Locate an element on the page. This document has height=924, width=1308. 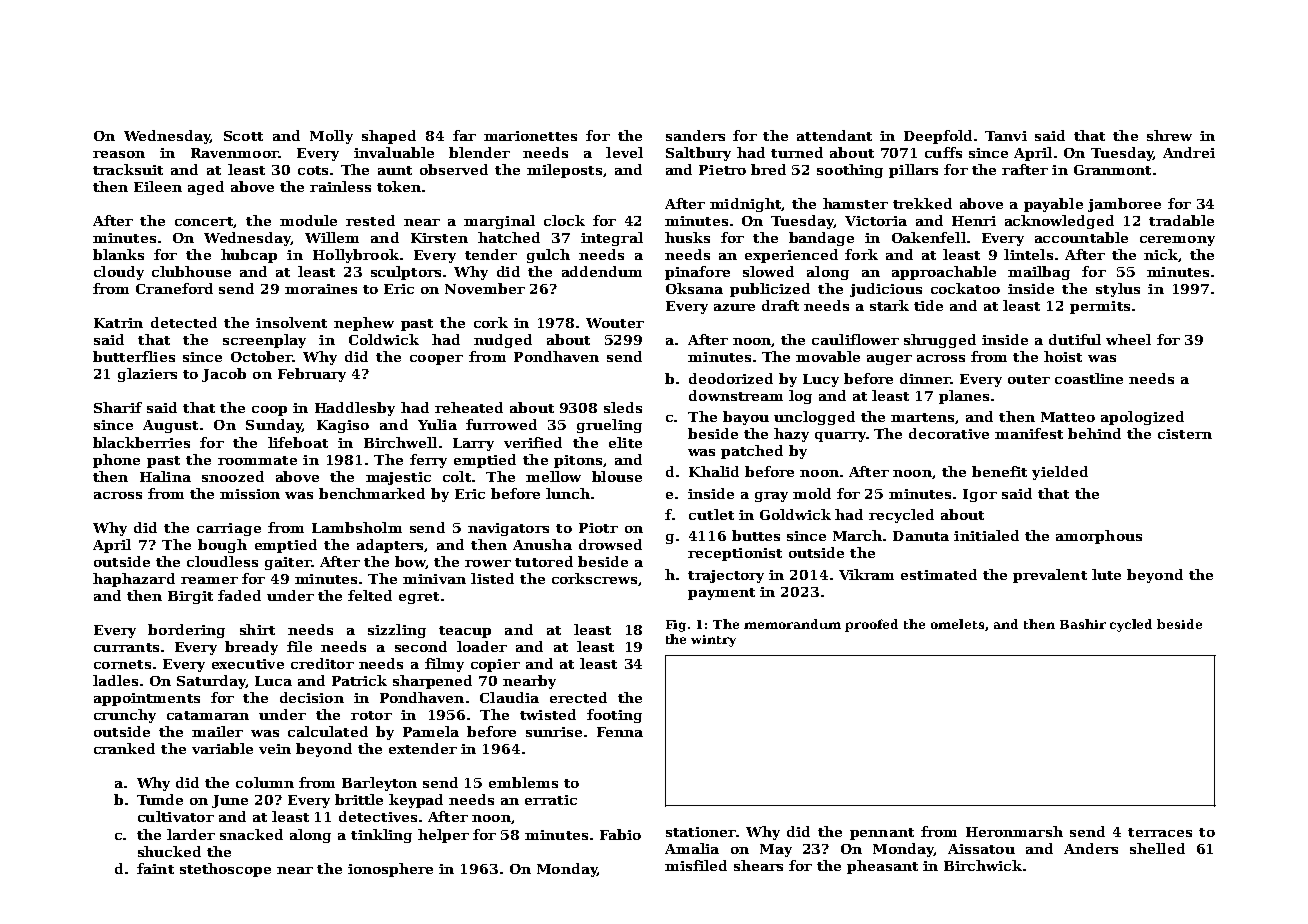
shucked is located at coordinates (169, 851).
